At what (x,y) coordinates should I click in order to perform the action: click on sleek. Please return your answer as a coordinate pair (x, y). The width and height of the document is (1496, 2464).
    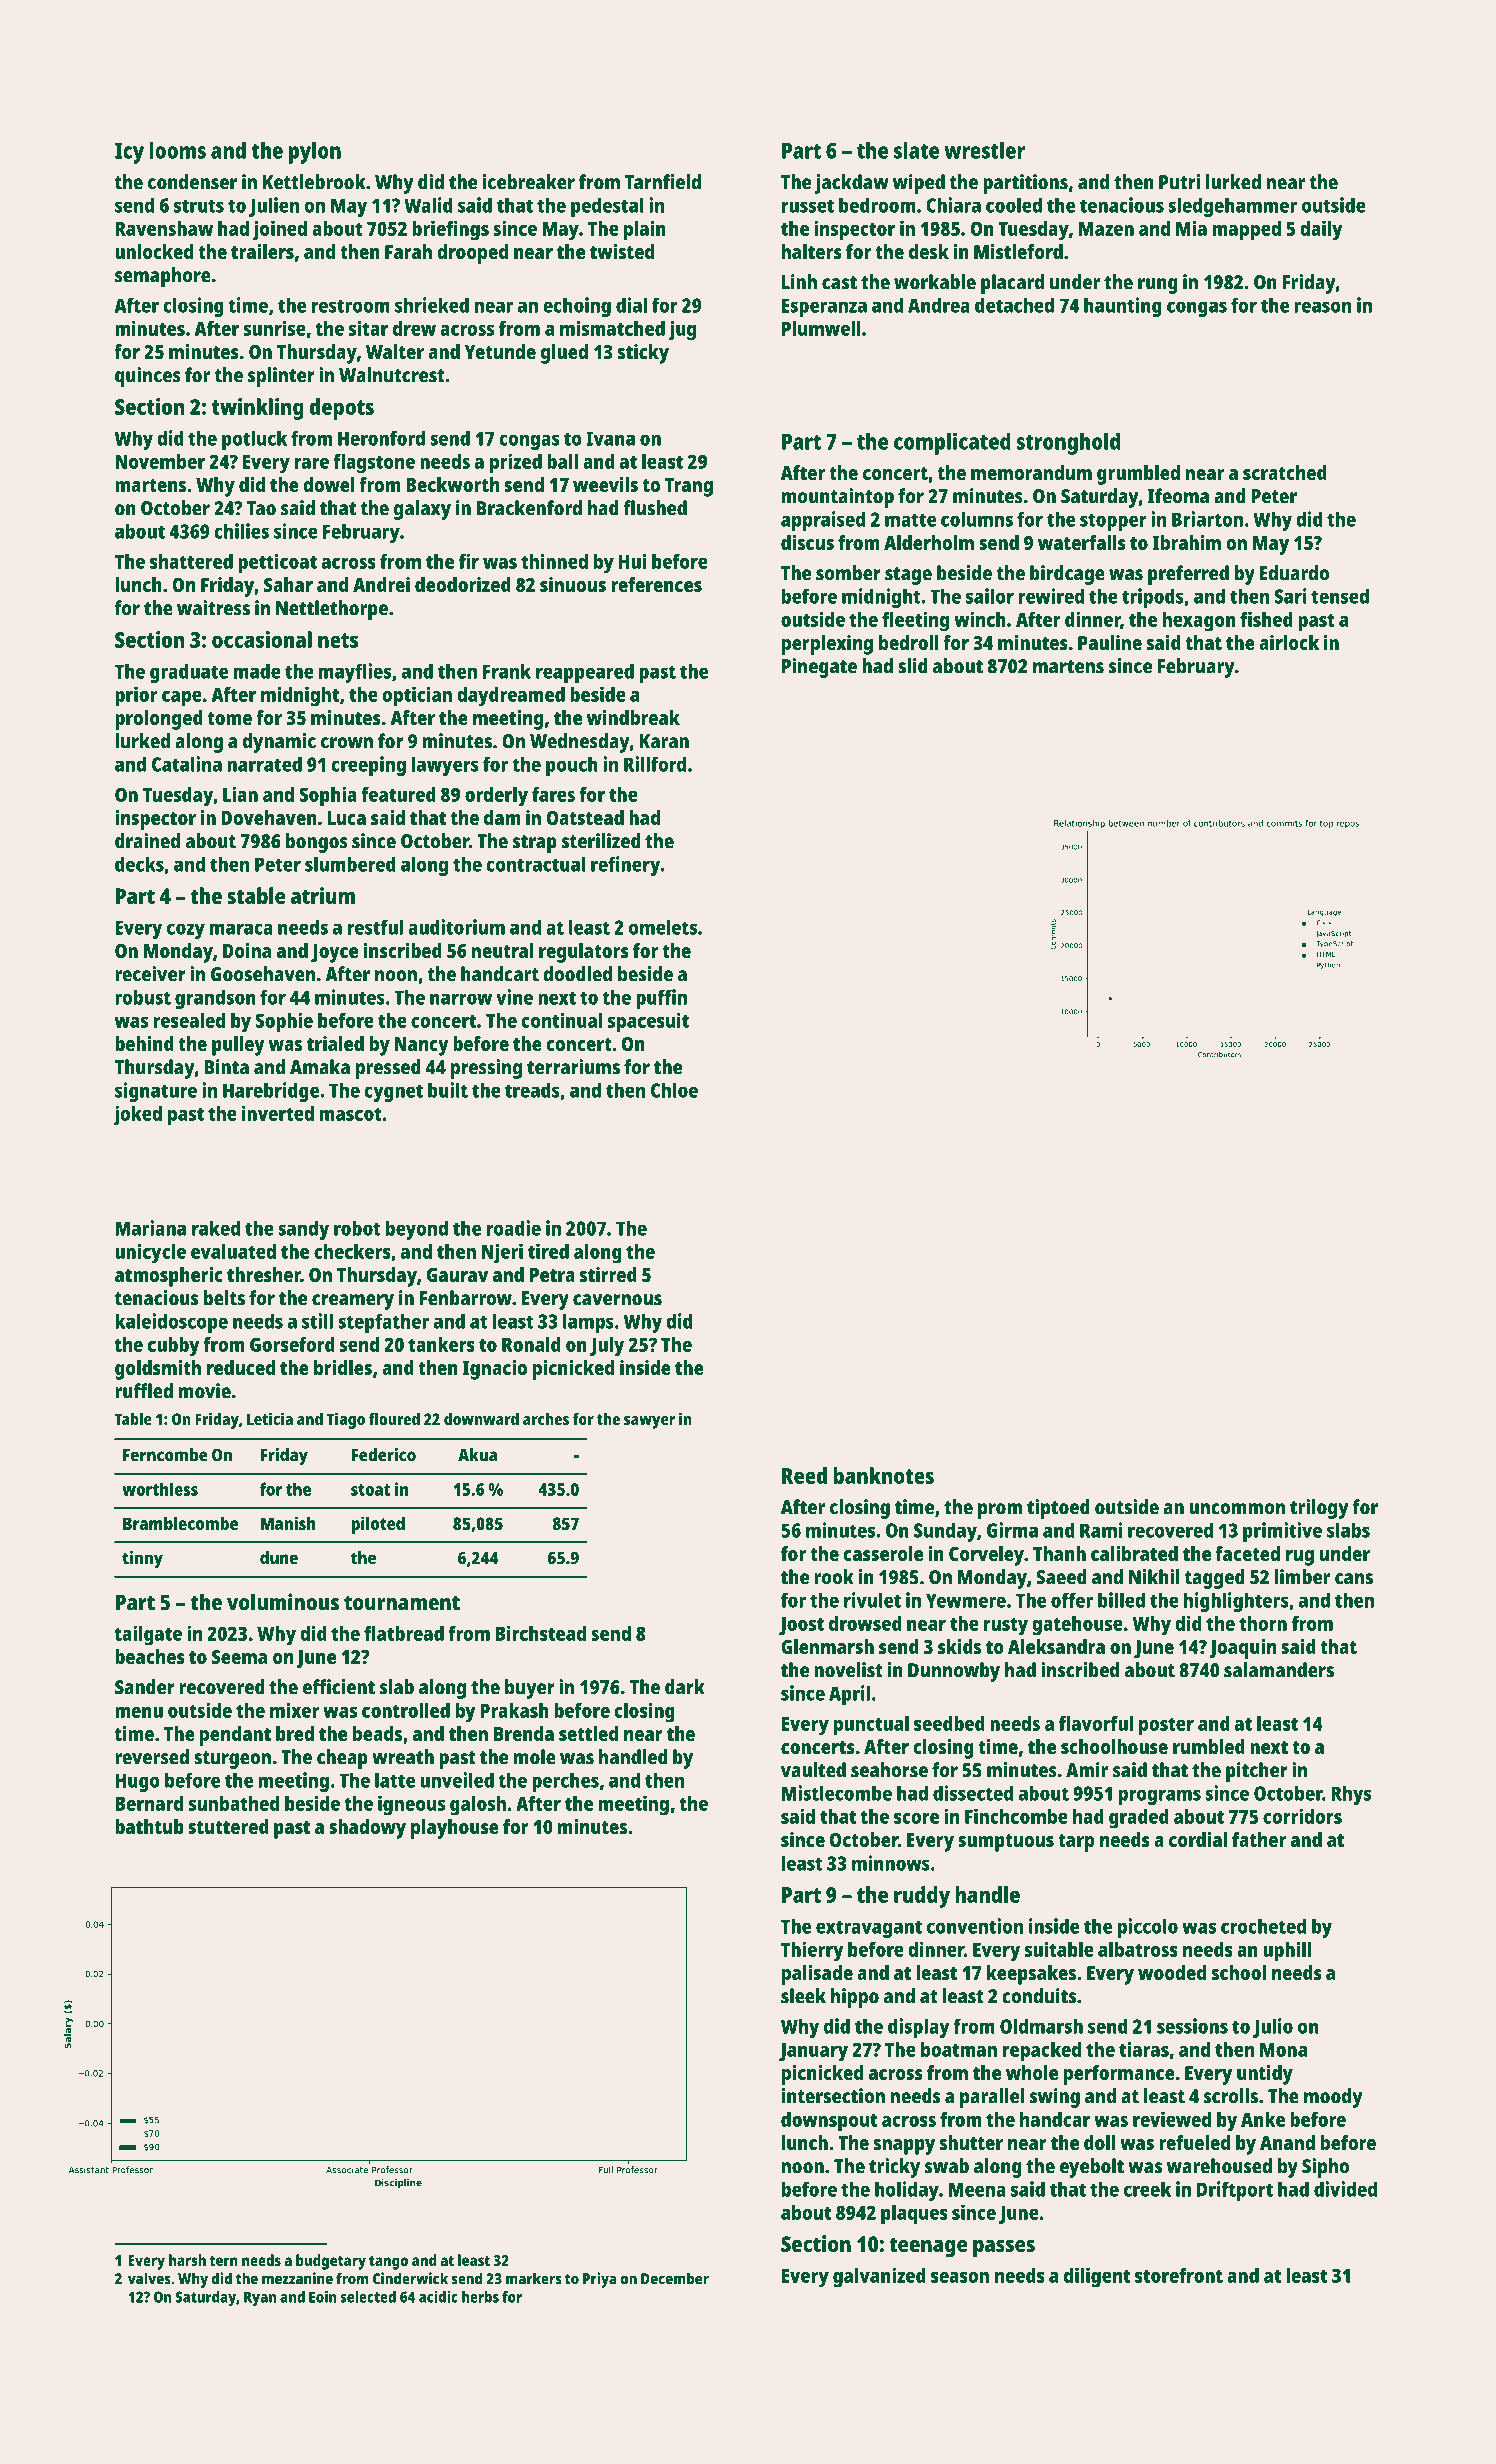
    Looking at the image, I should click on (803, 1996).
